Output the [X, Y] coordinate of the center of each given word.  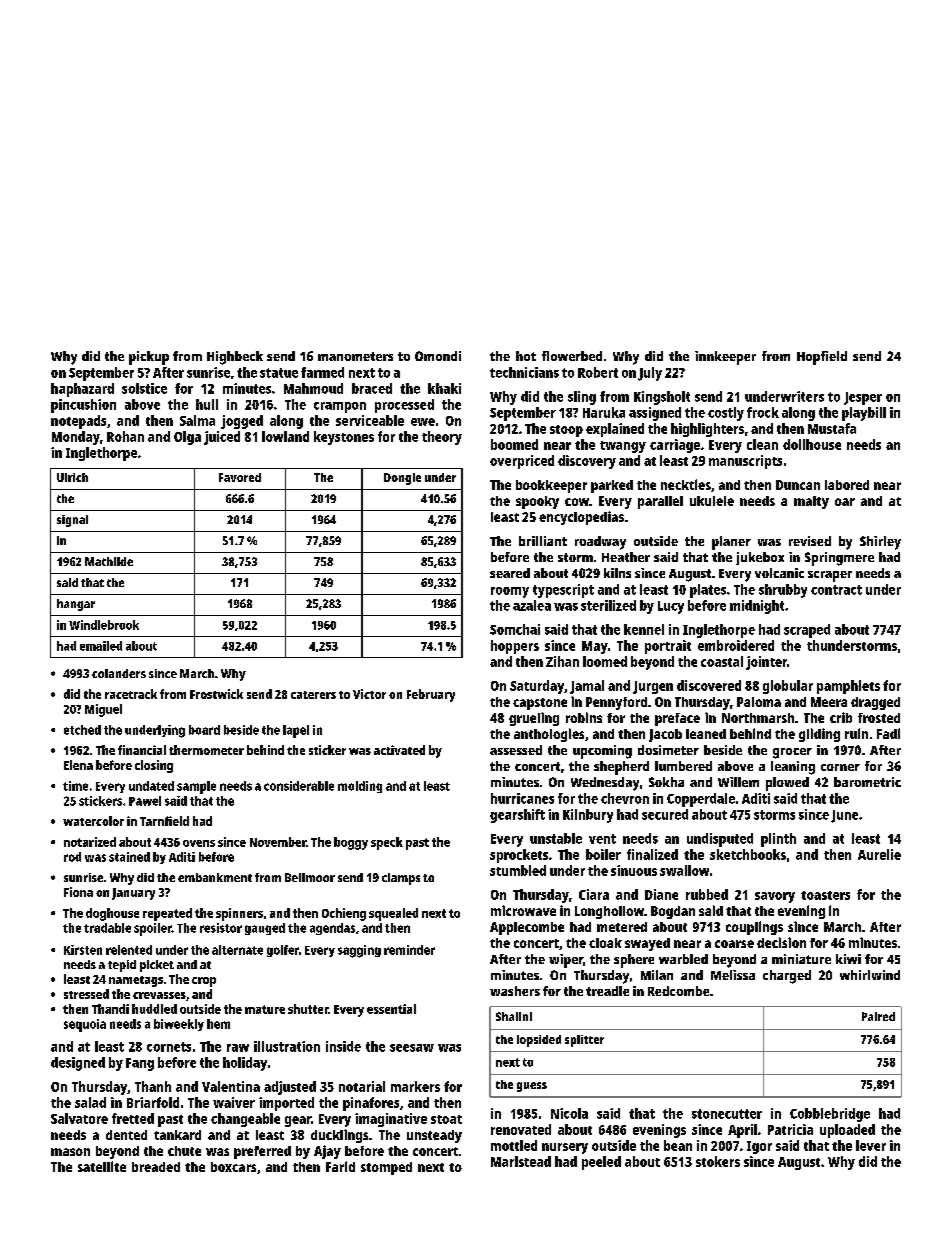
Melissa [733, 975]
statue [279, 373]
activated [399, 750]
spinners [239, 914]
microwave [523, 910]
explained [615, 430]
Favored [240, 477]
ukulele [712, 501]
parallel [660, 502]
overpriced [522, 462]
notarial [362, 1086]
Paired [878, 1016]
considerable [299, 786]
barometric [867, 782]
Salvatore [79, 1118]
